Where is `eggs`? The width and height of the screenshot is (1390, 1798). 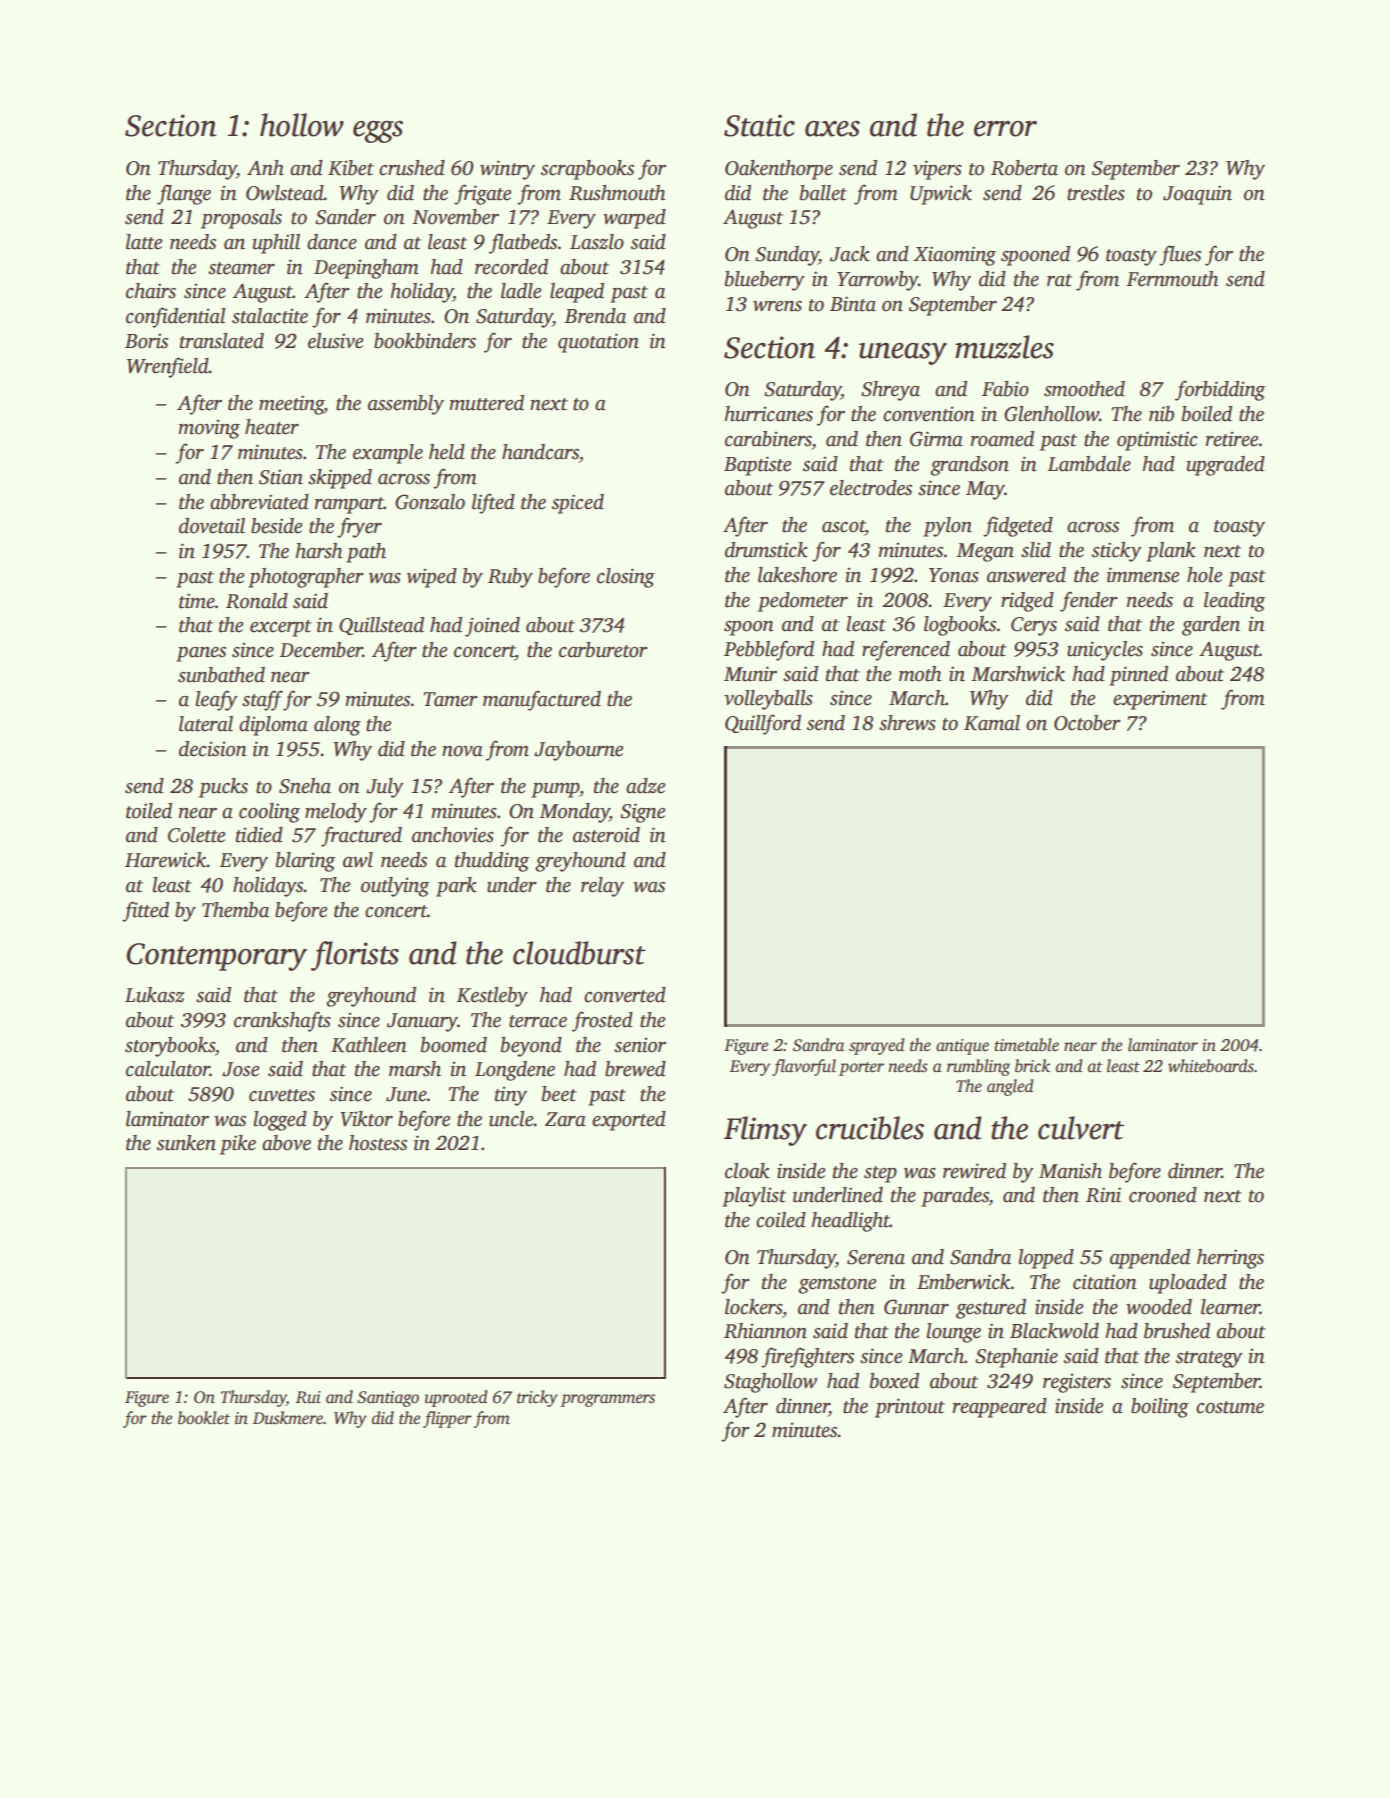
eggs is located at coordinates (378, 132).
